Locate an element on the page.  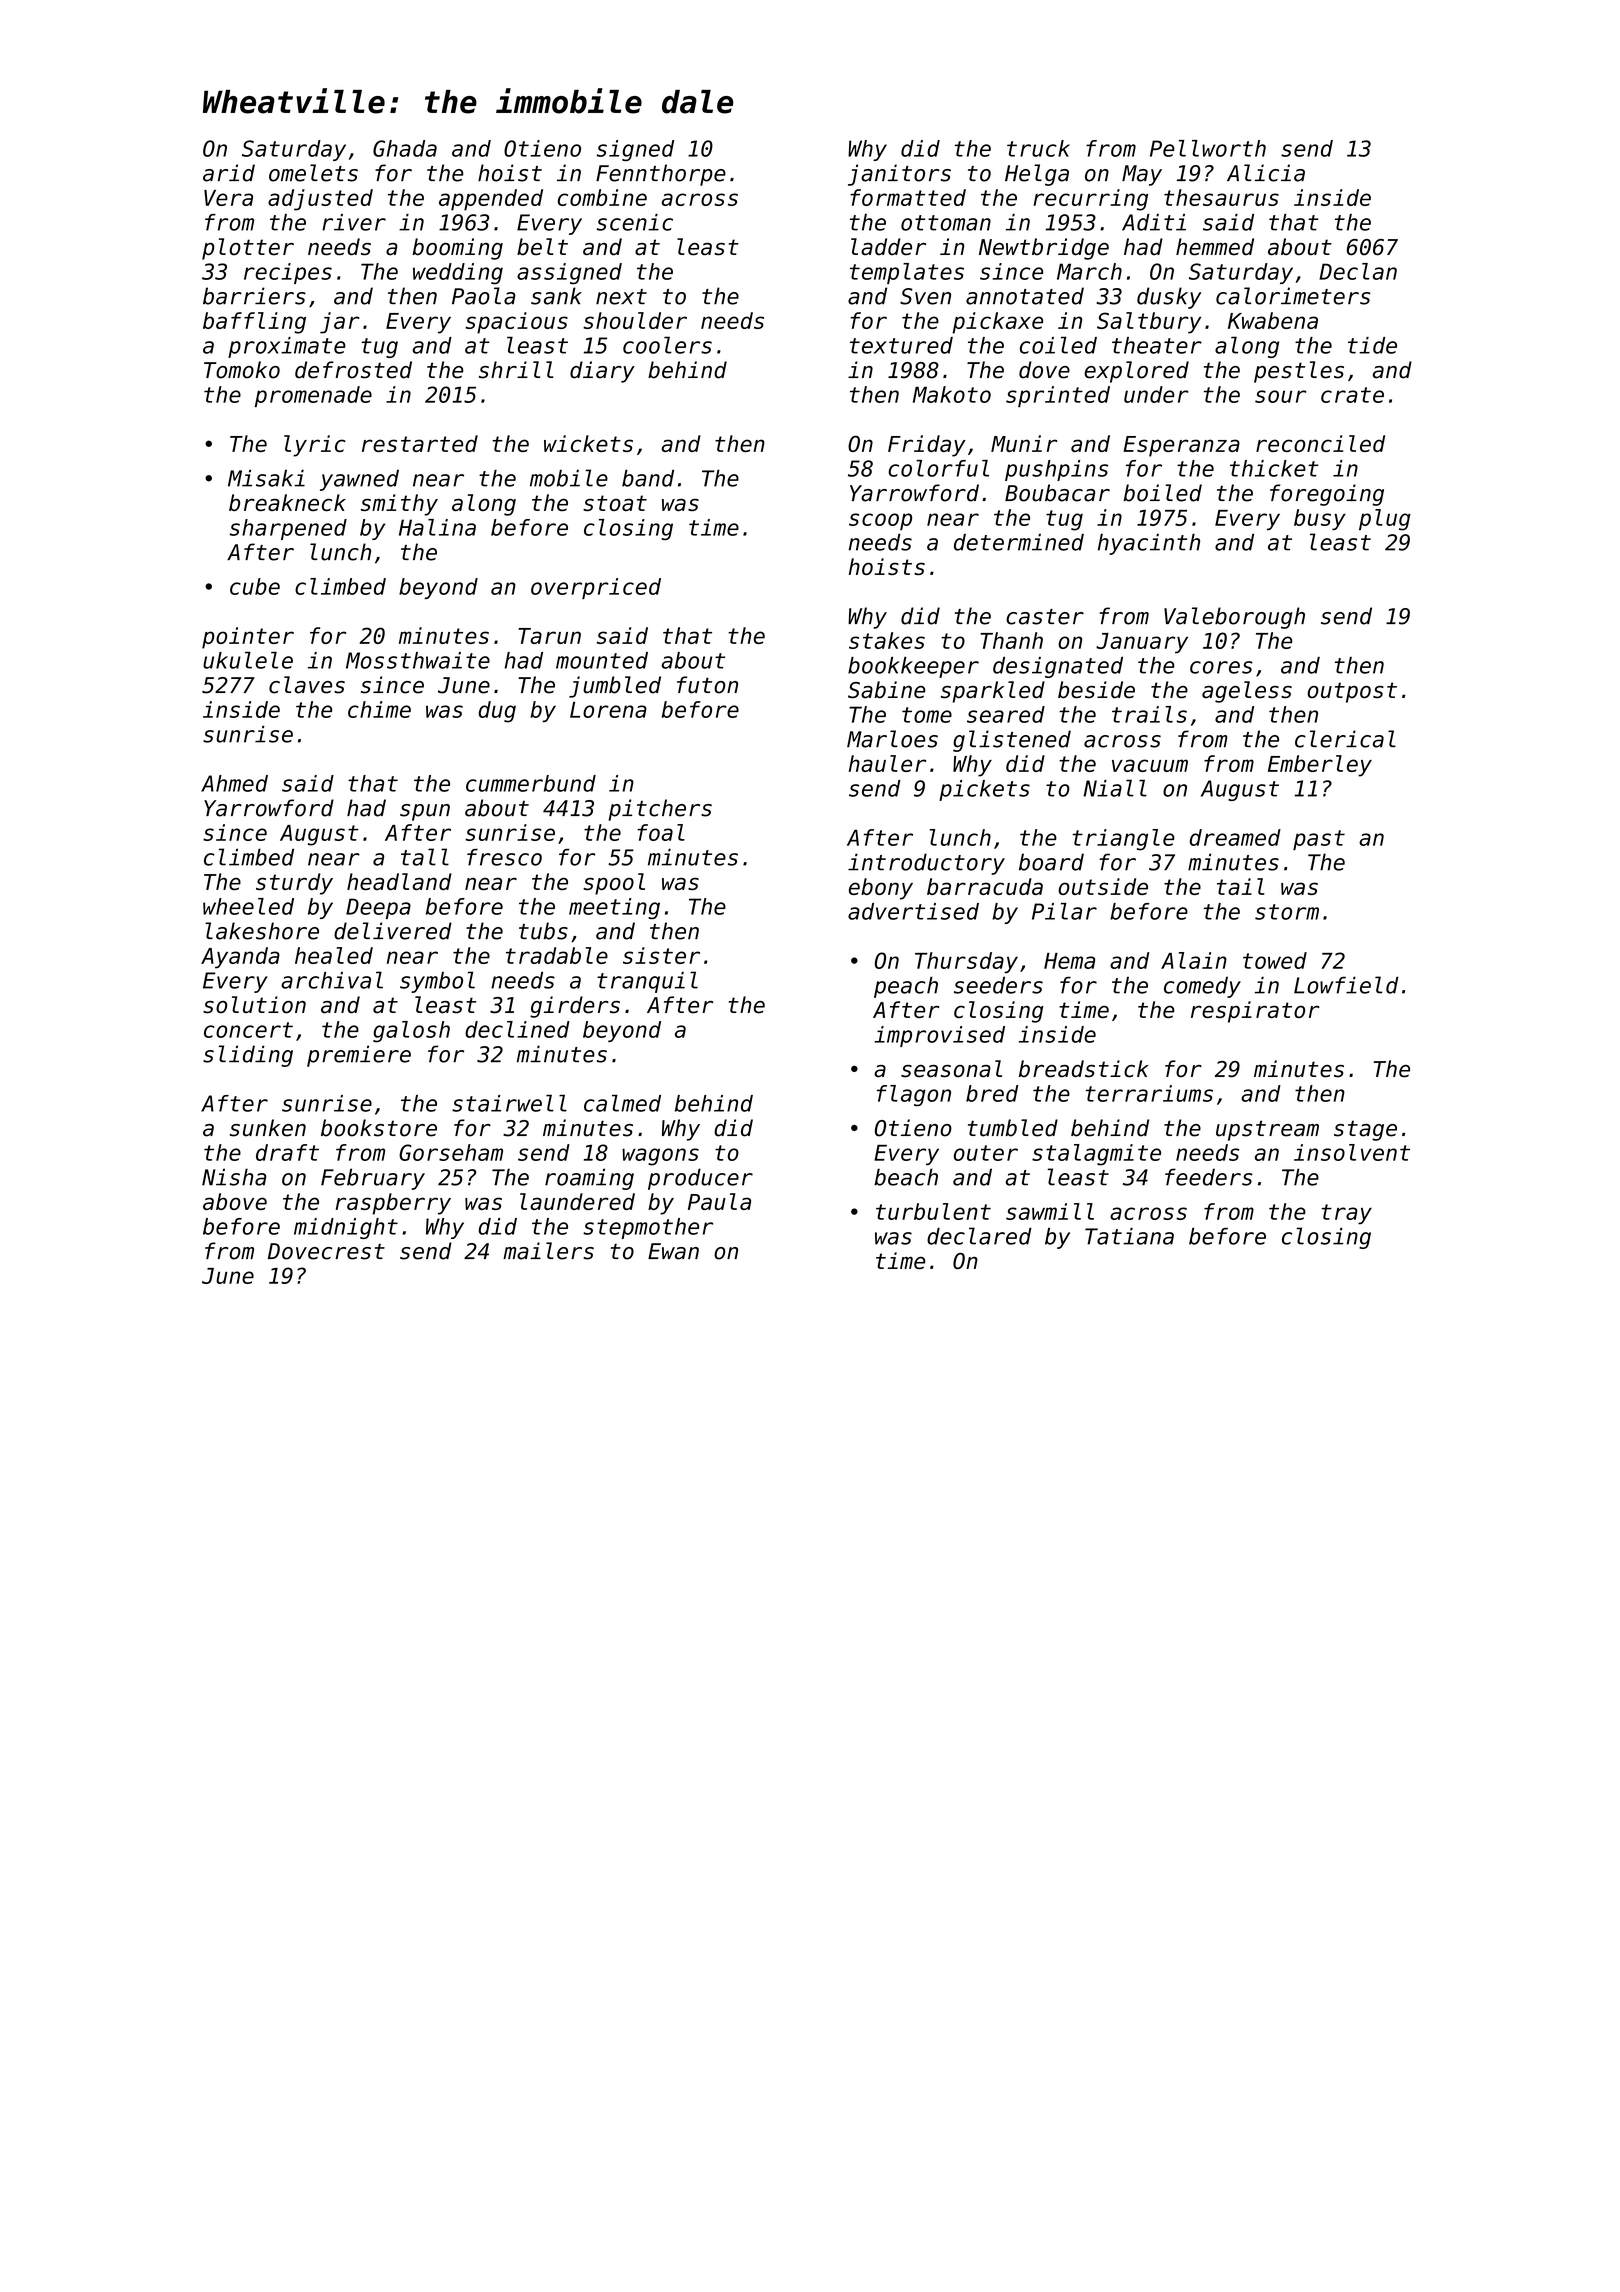
symbol is located at coordinates (437, 982).
